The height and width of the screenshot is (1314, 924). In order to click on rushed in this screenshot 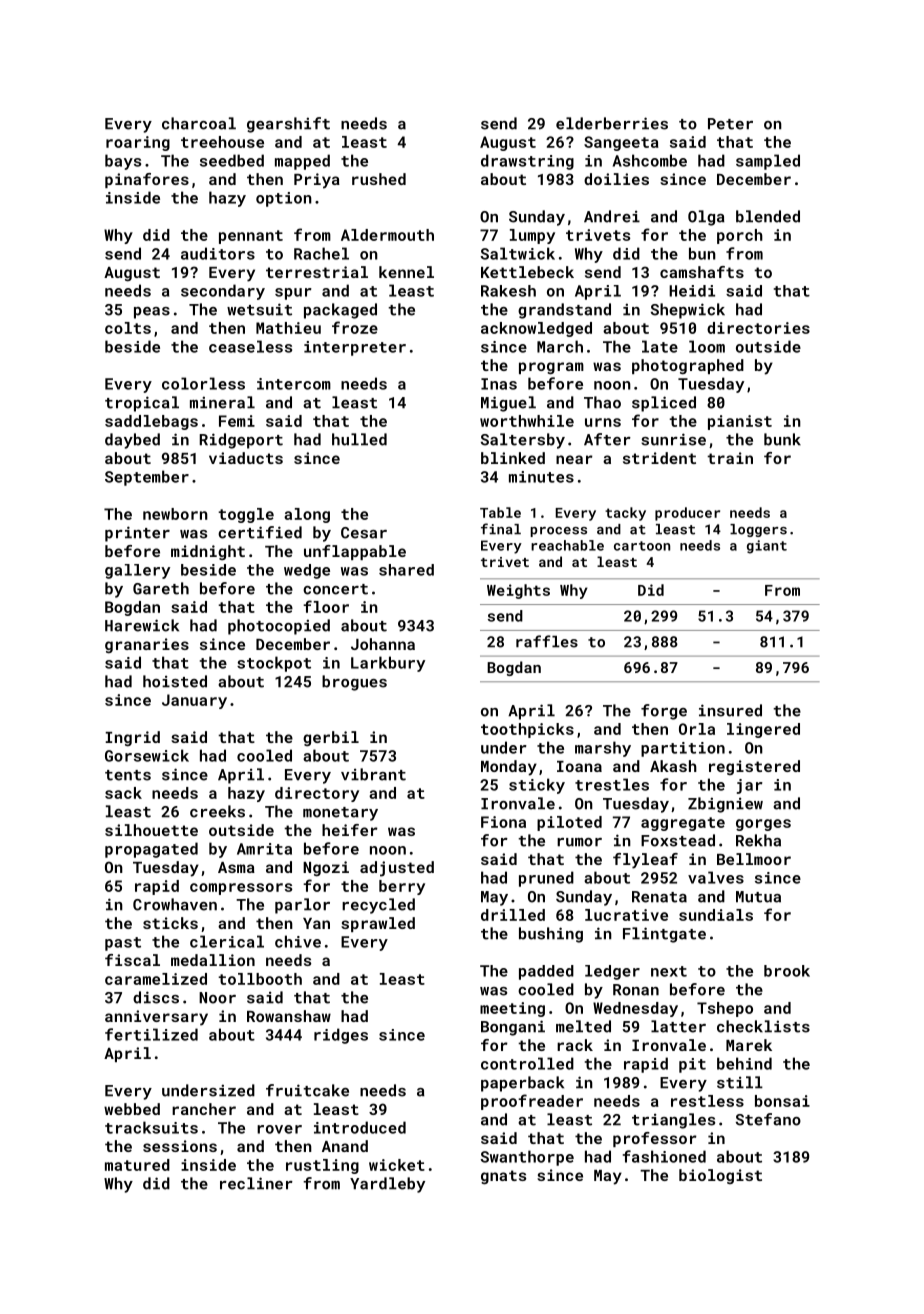, I will do `click(379, 179)`.
